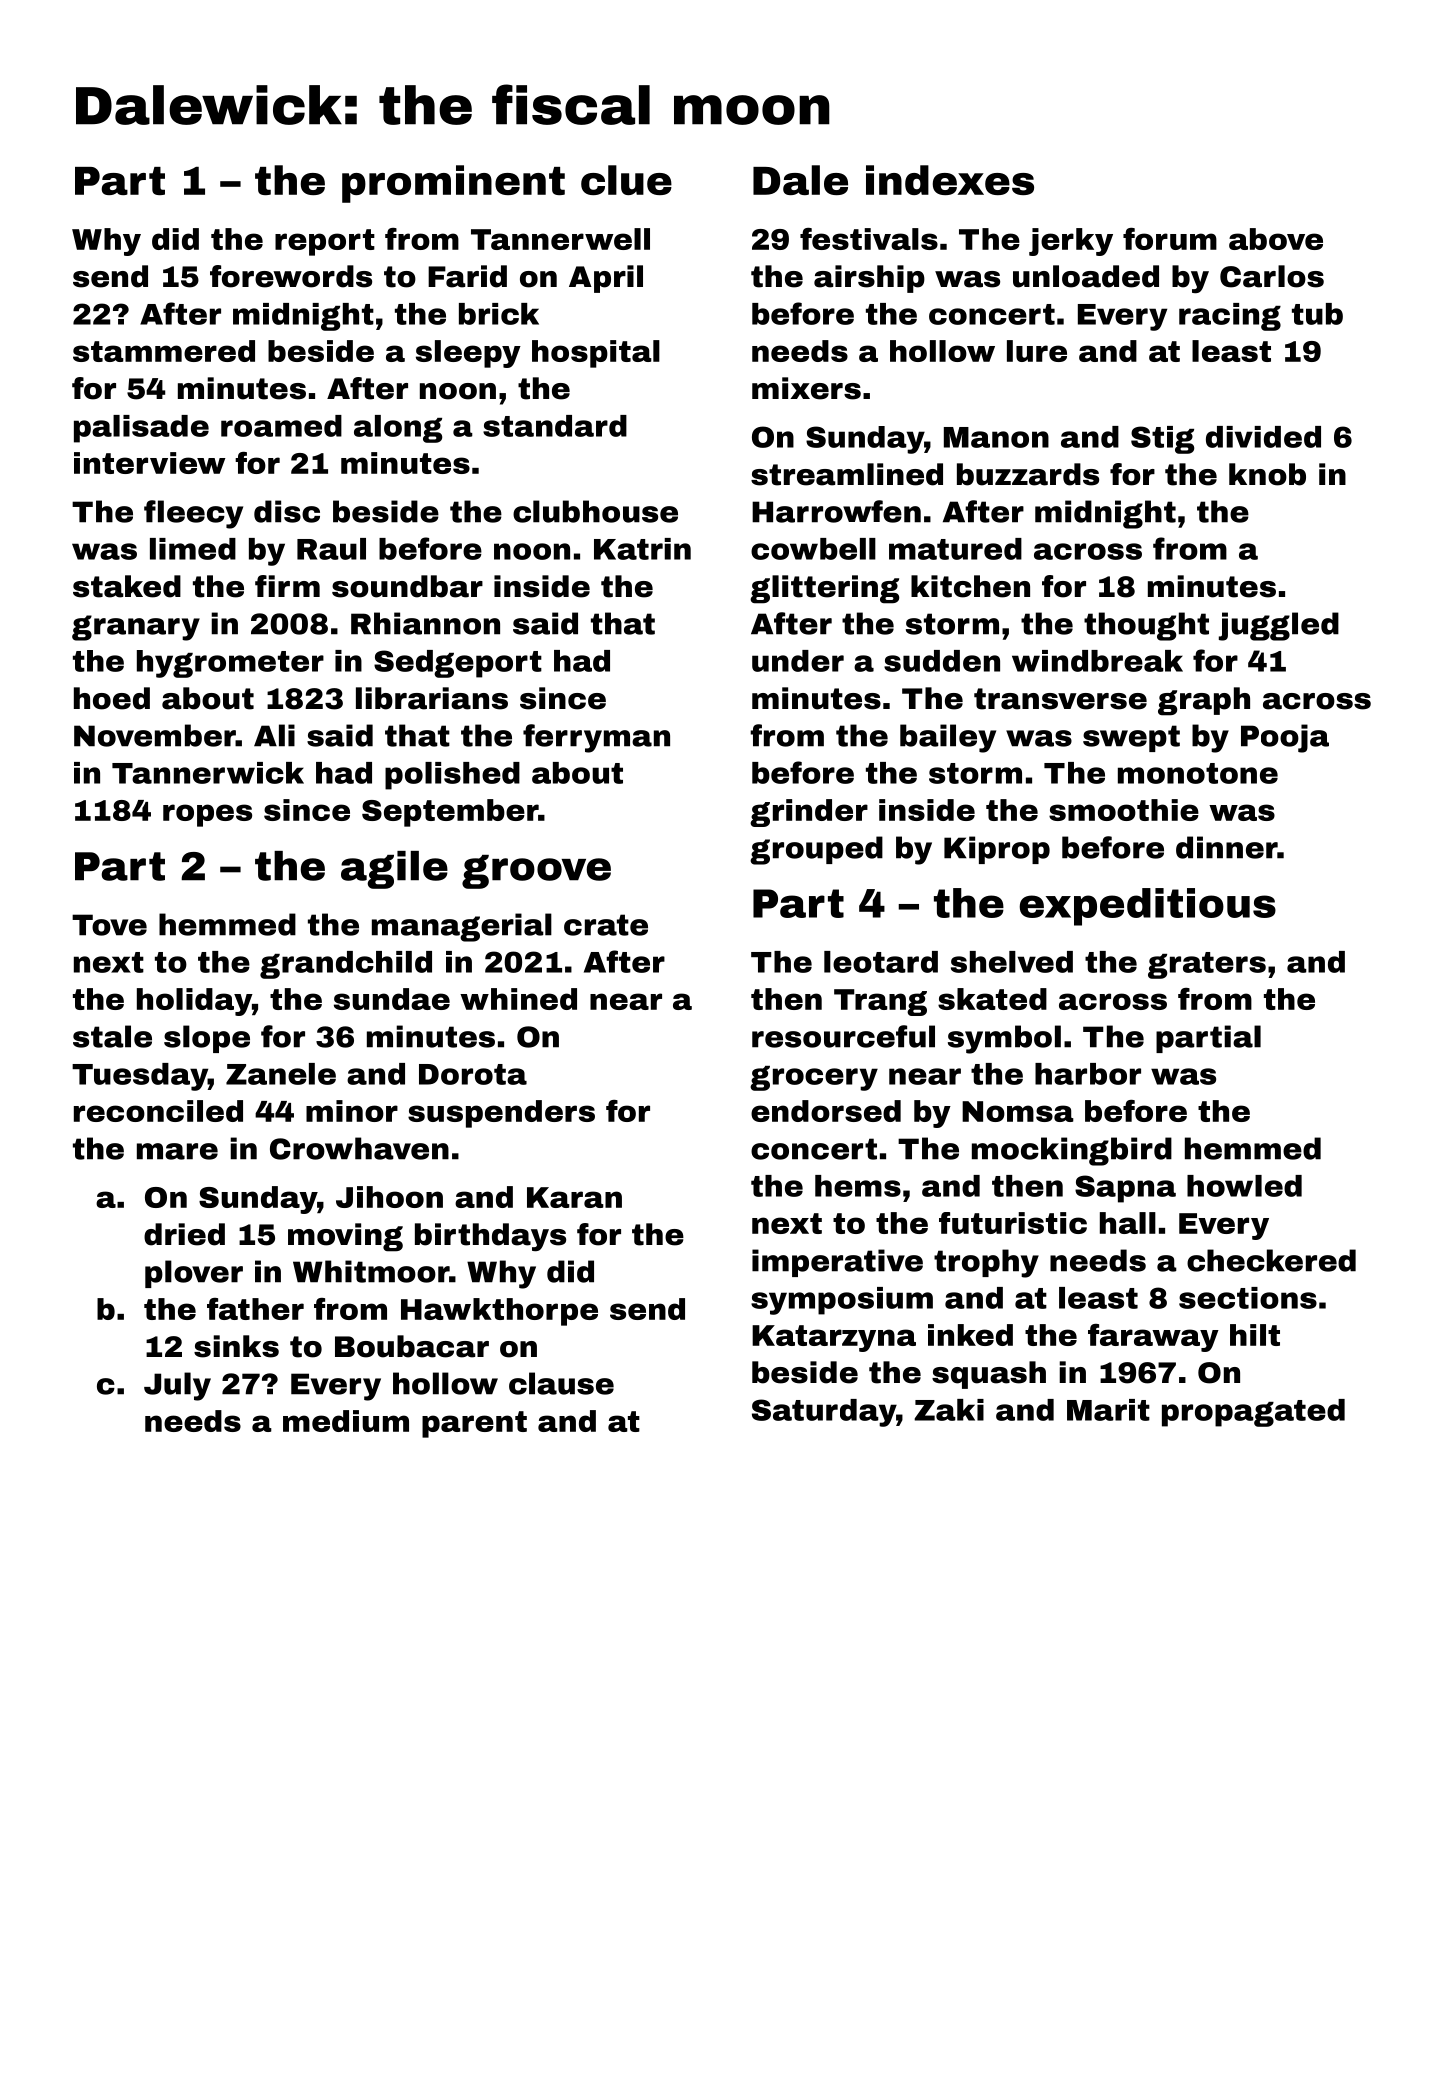 The image size is (1450, 2100). Describe the element at coordinates (1263, 437) in the document. I see `divided` at that location.
